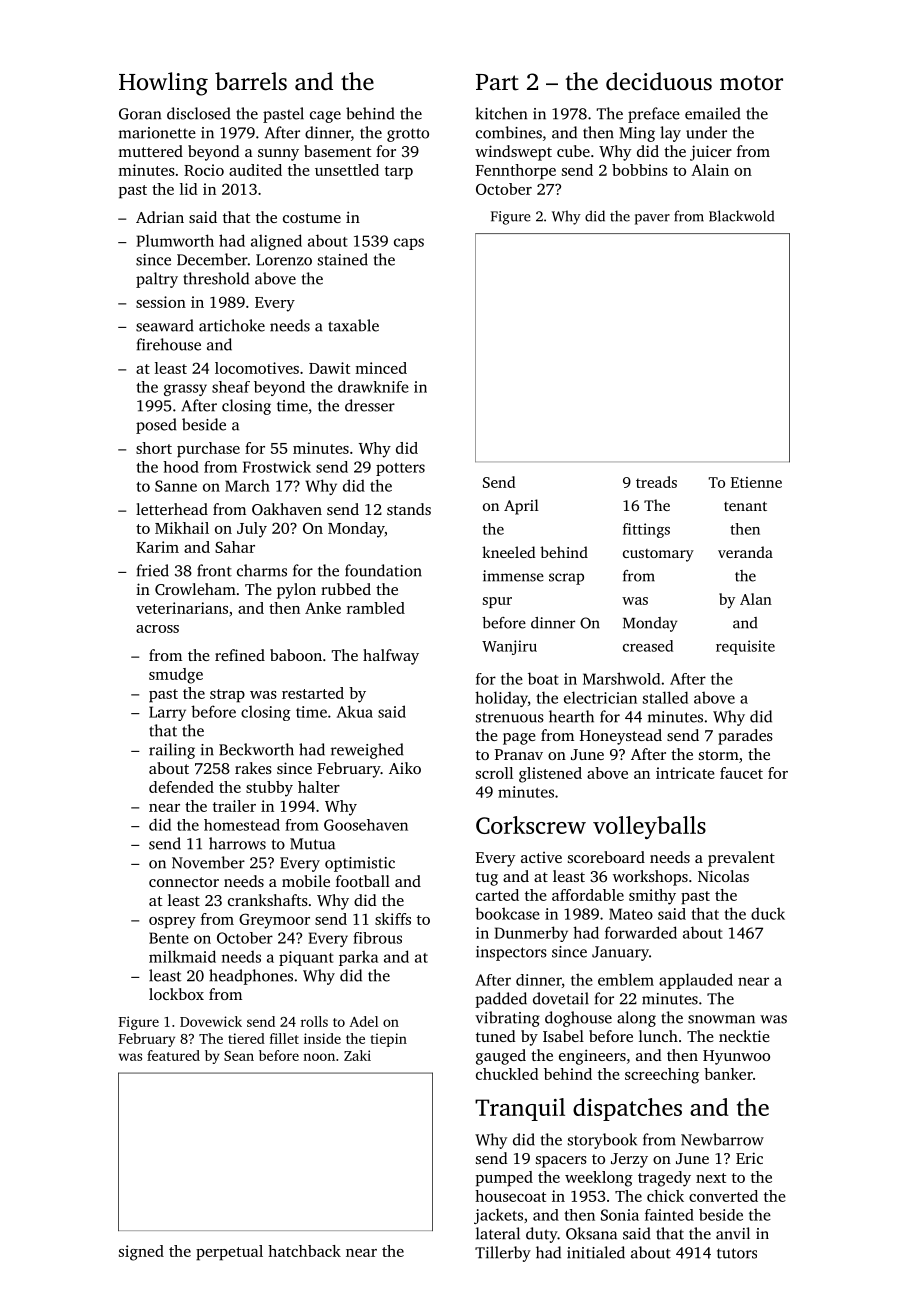 This page has height=1316, width=908. I want to click on motor, so click(751, 83).
